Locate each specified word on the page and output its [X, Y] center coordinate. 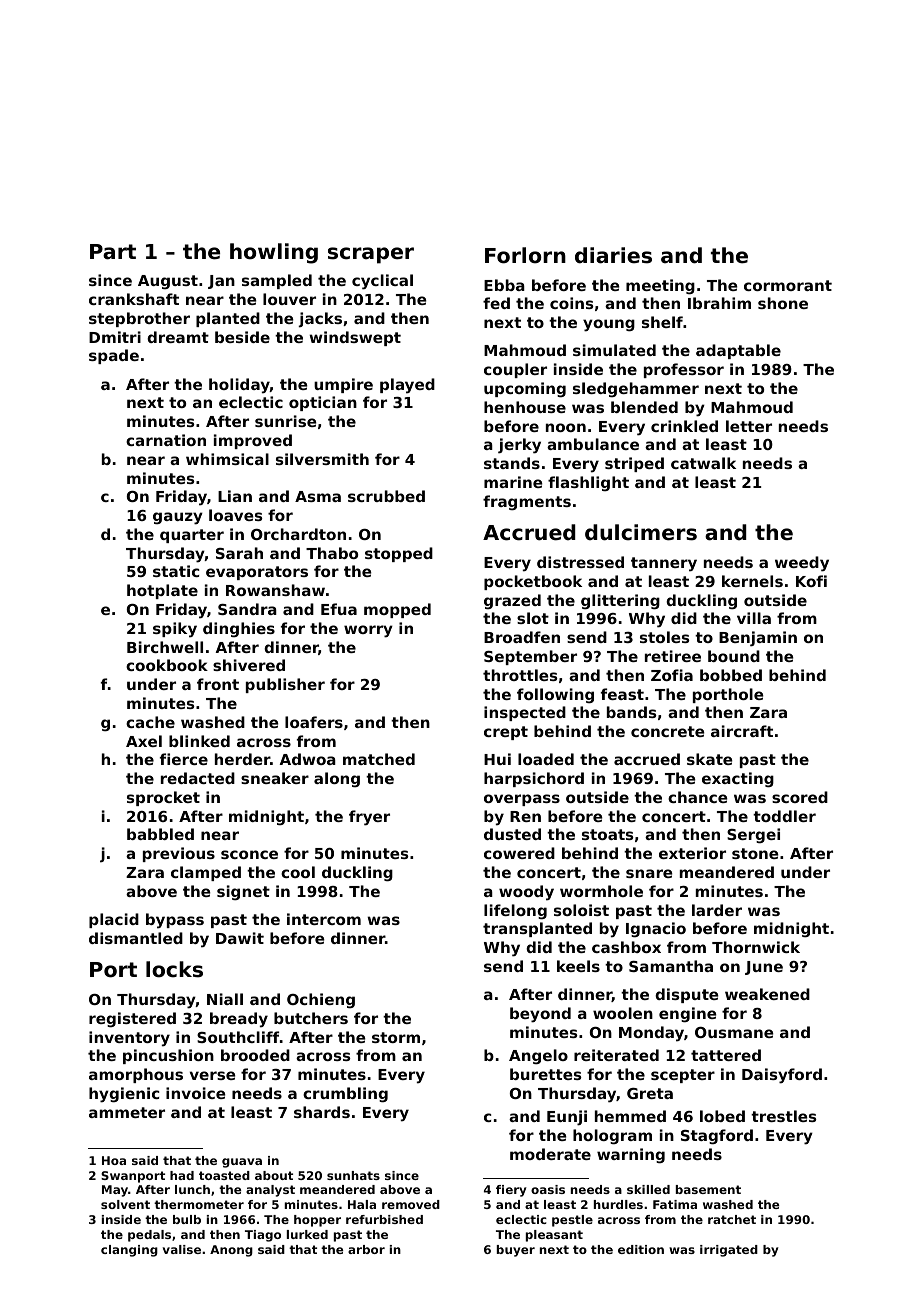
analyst [270, 1191]
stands [512, 463]
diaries [613, 255]
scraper [371, 255]
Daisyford [782, 1076]
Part [113, 252]
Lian [235, 496]
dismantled [136, 938]
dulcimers [641, 532]
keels [578, 966]
